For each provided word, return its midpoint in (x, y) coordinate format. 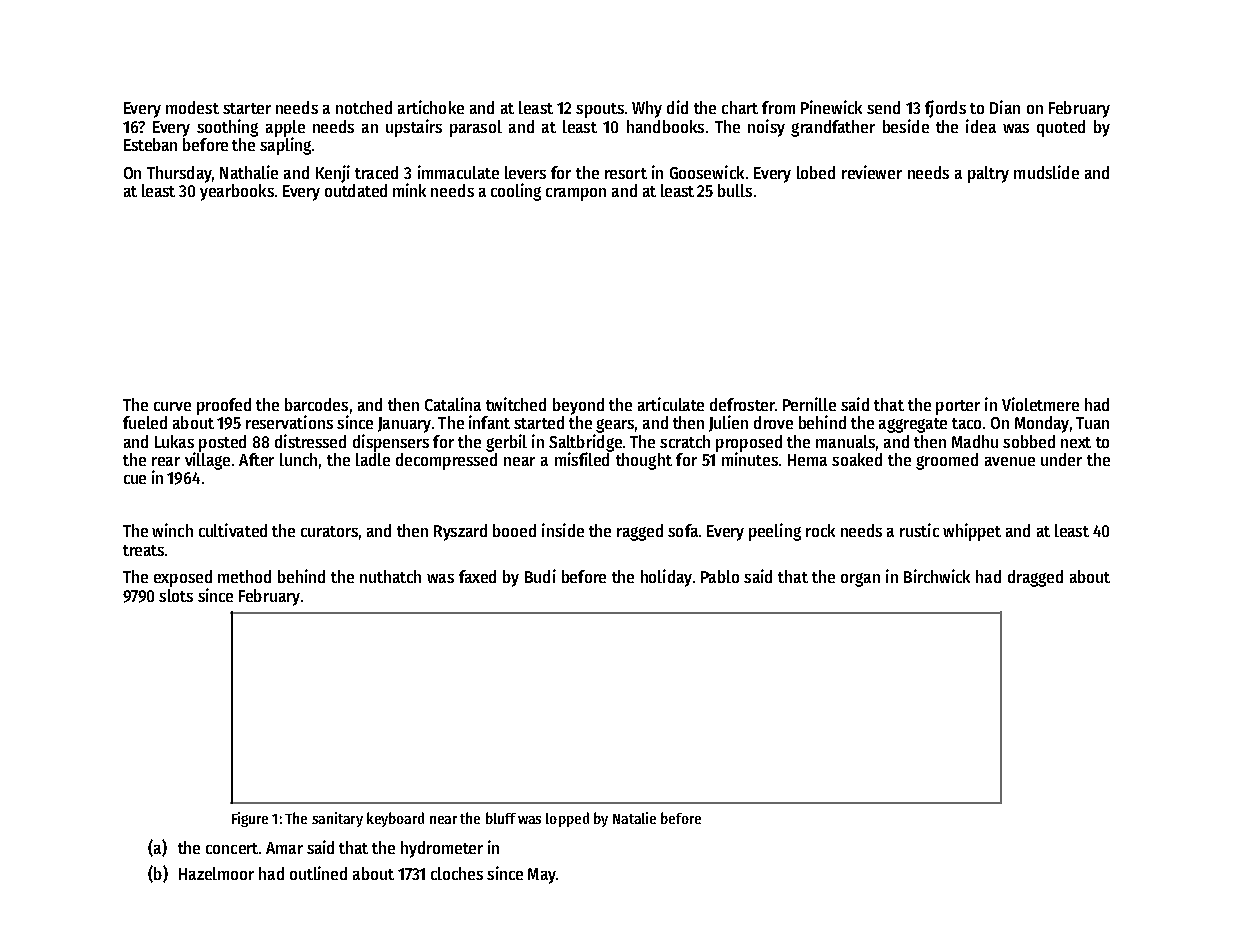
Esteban (150, 144)
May (542, 876)
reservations (289, 422)
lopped (567, 819)
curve (172, 406)
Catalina (453, 404)
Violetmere (1040, 404)
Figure (250, 819)
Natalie (634, 818)
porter (958, 407)
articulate (671, 404)
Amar (284, 848)
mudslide (1046, 172)
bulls (735, 190)
